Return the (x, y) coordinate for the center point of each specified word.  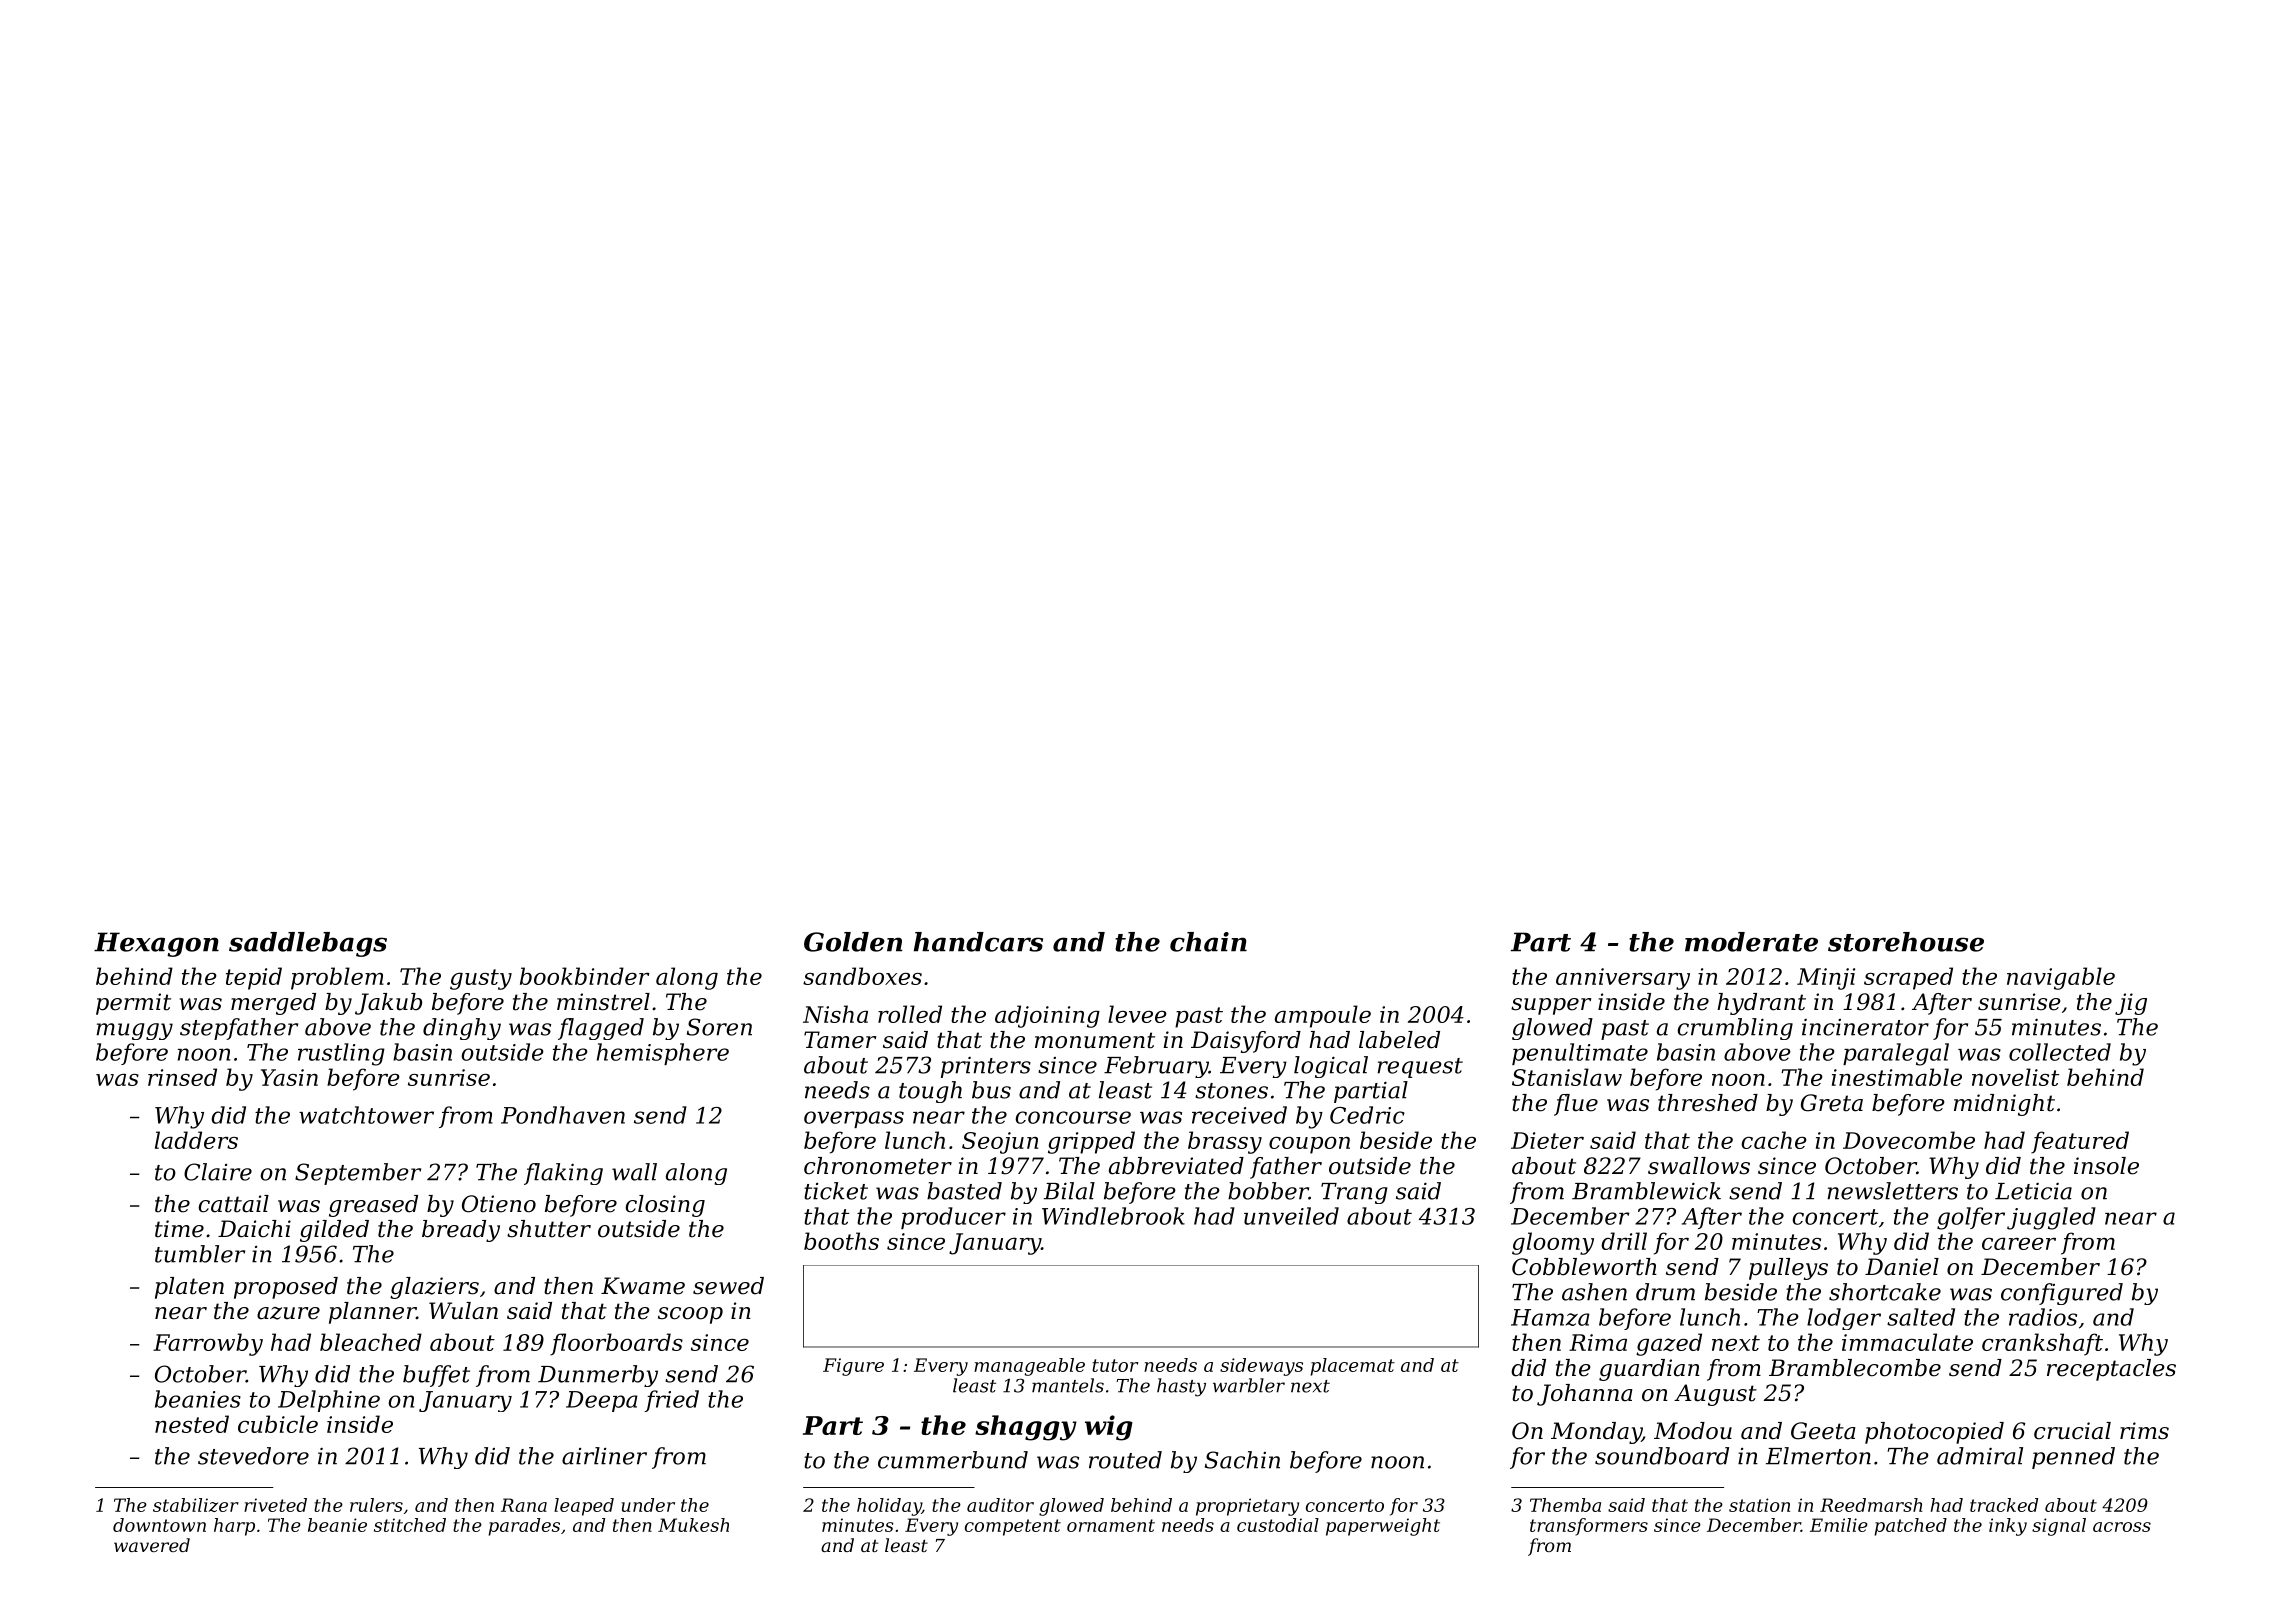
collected (2060, 1052)
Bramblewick (1646, 1191)
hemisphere (663, 1054)
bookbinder (585, 976)
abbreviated (1176, 1166)
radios (2043, 1317)
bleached (371, 1342)
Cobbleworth (1584, 1267)
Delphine (329, 1401)
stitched (410, 1525)
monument (1095, 1040)
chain (1208, 942)
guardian (1649, 1370)
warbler (1249, 1385)
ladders (196, 1140)
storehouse (1906, 942)
